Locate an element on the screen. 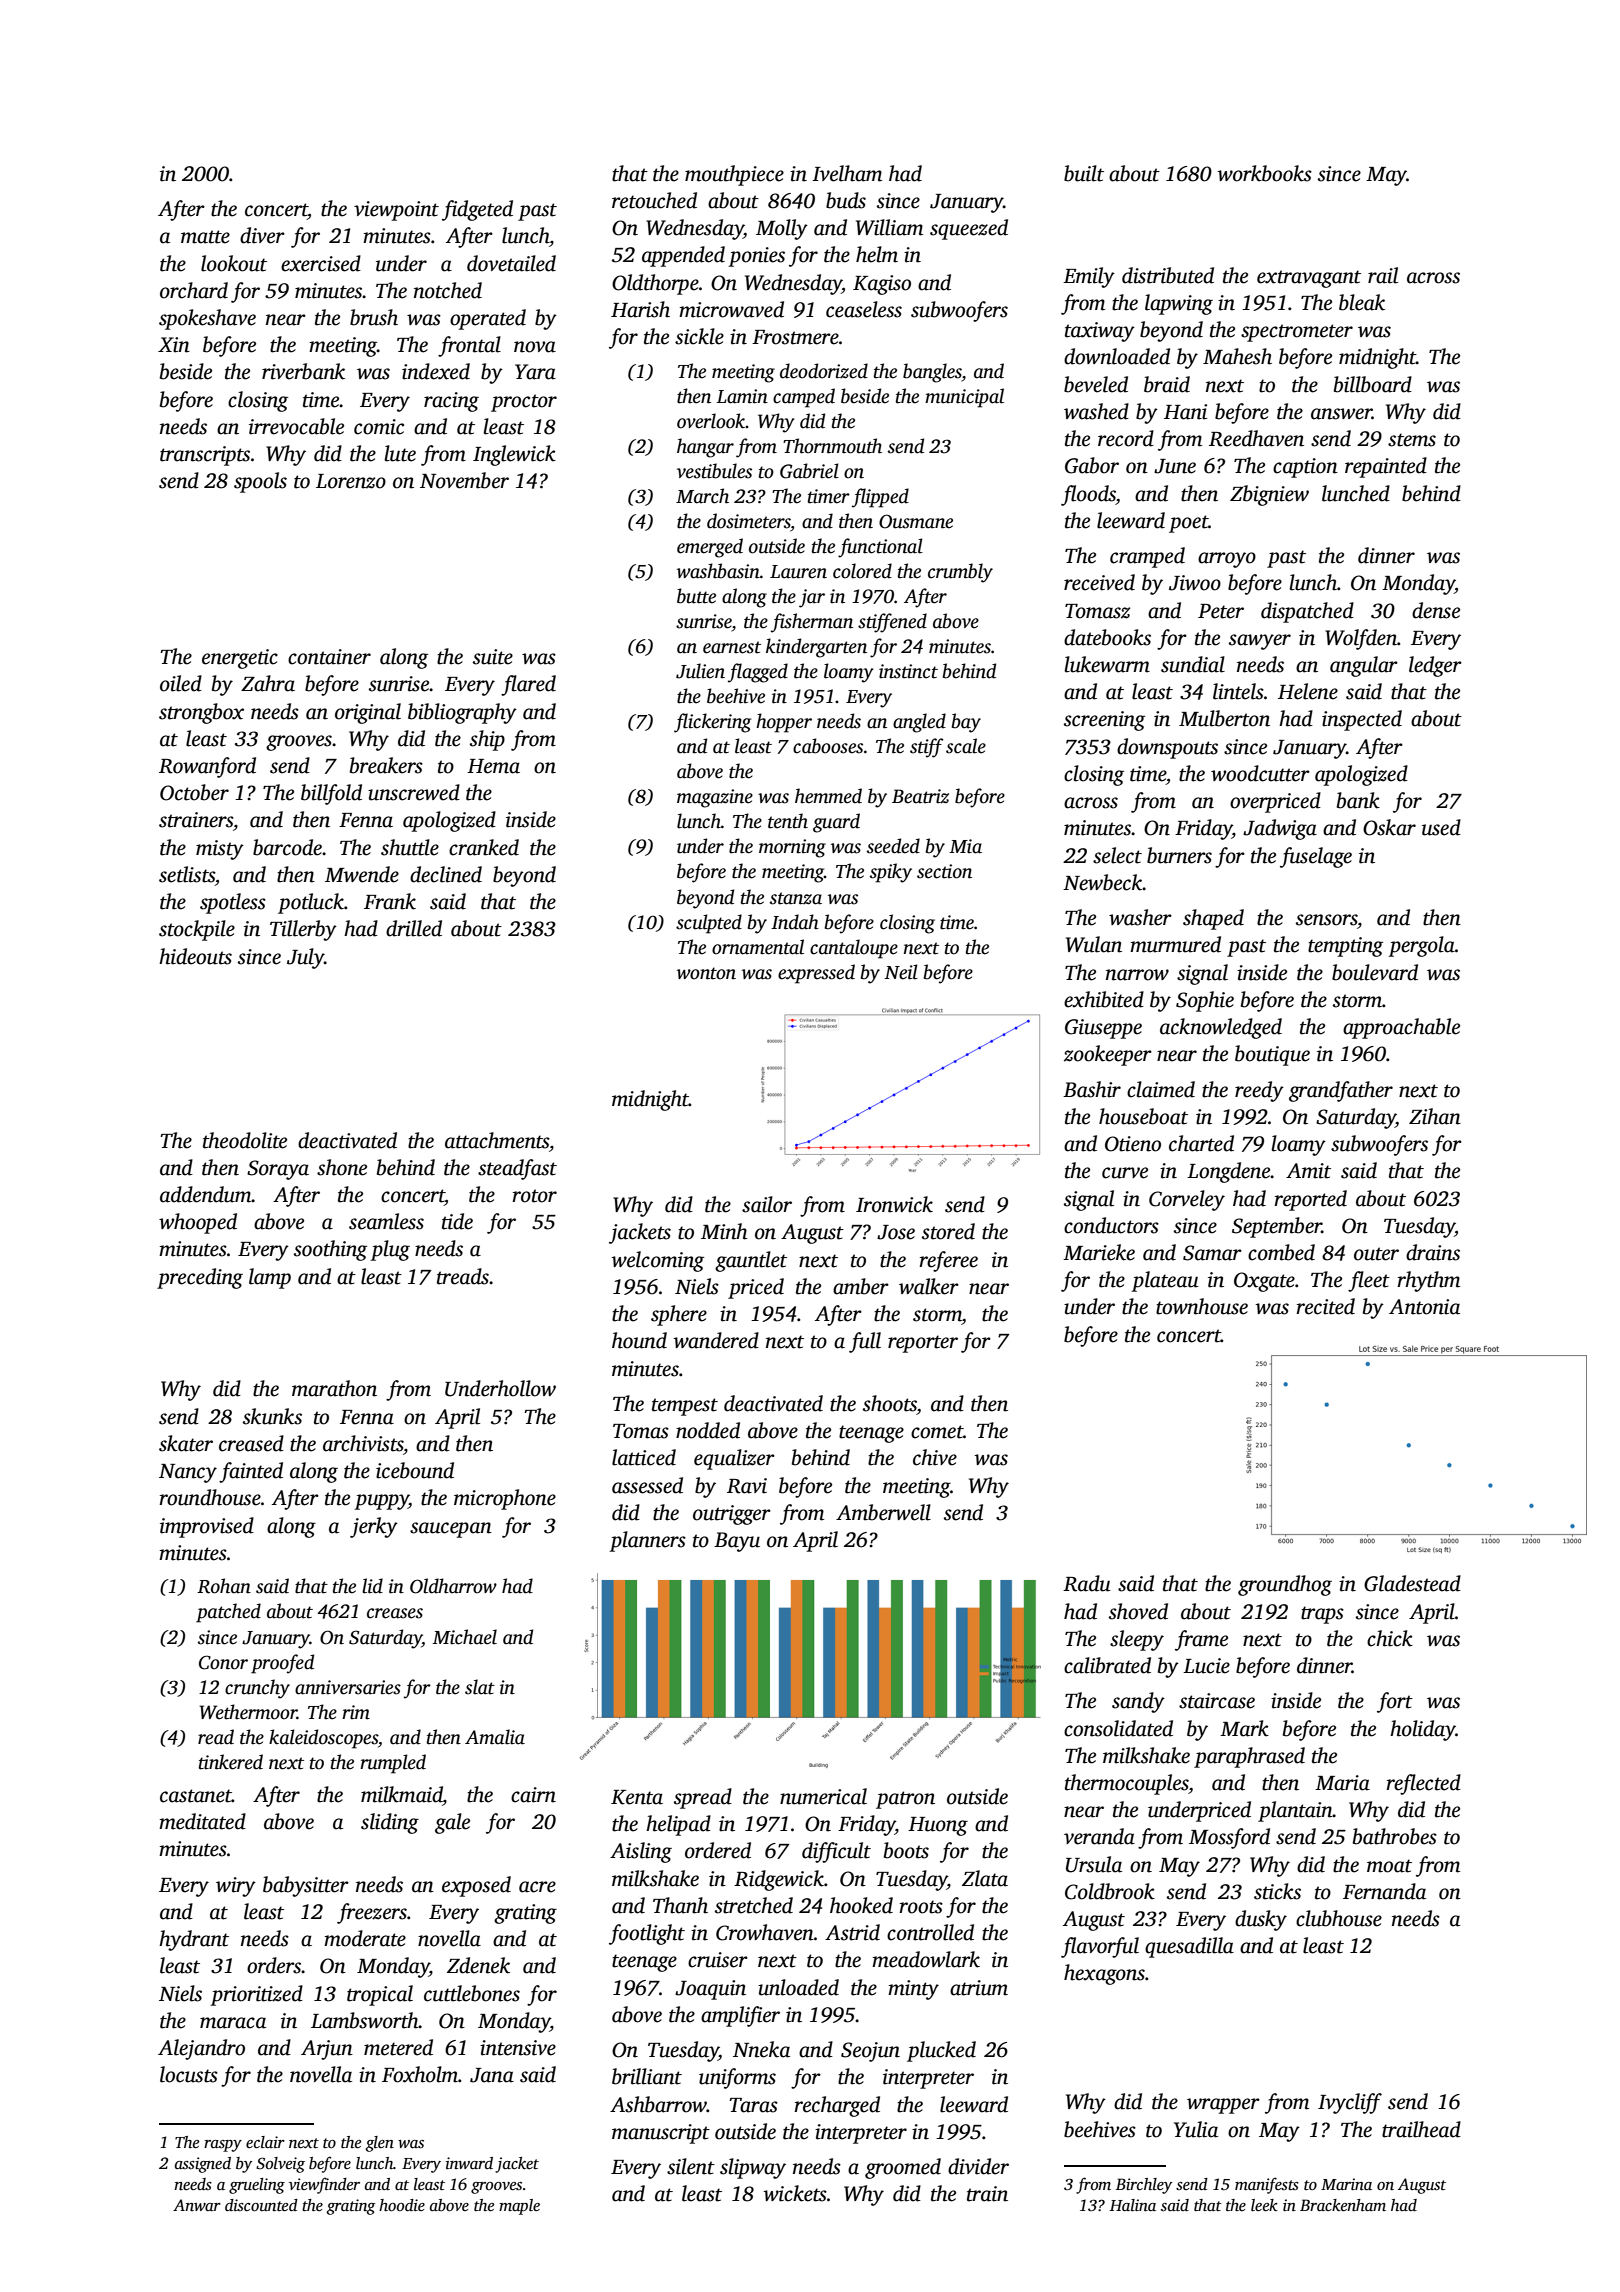 This screenshot has width=1620, height=2292. angled is located at coordinates (919, 723).
